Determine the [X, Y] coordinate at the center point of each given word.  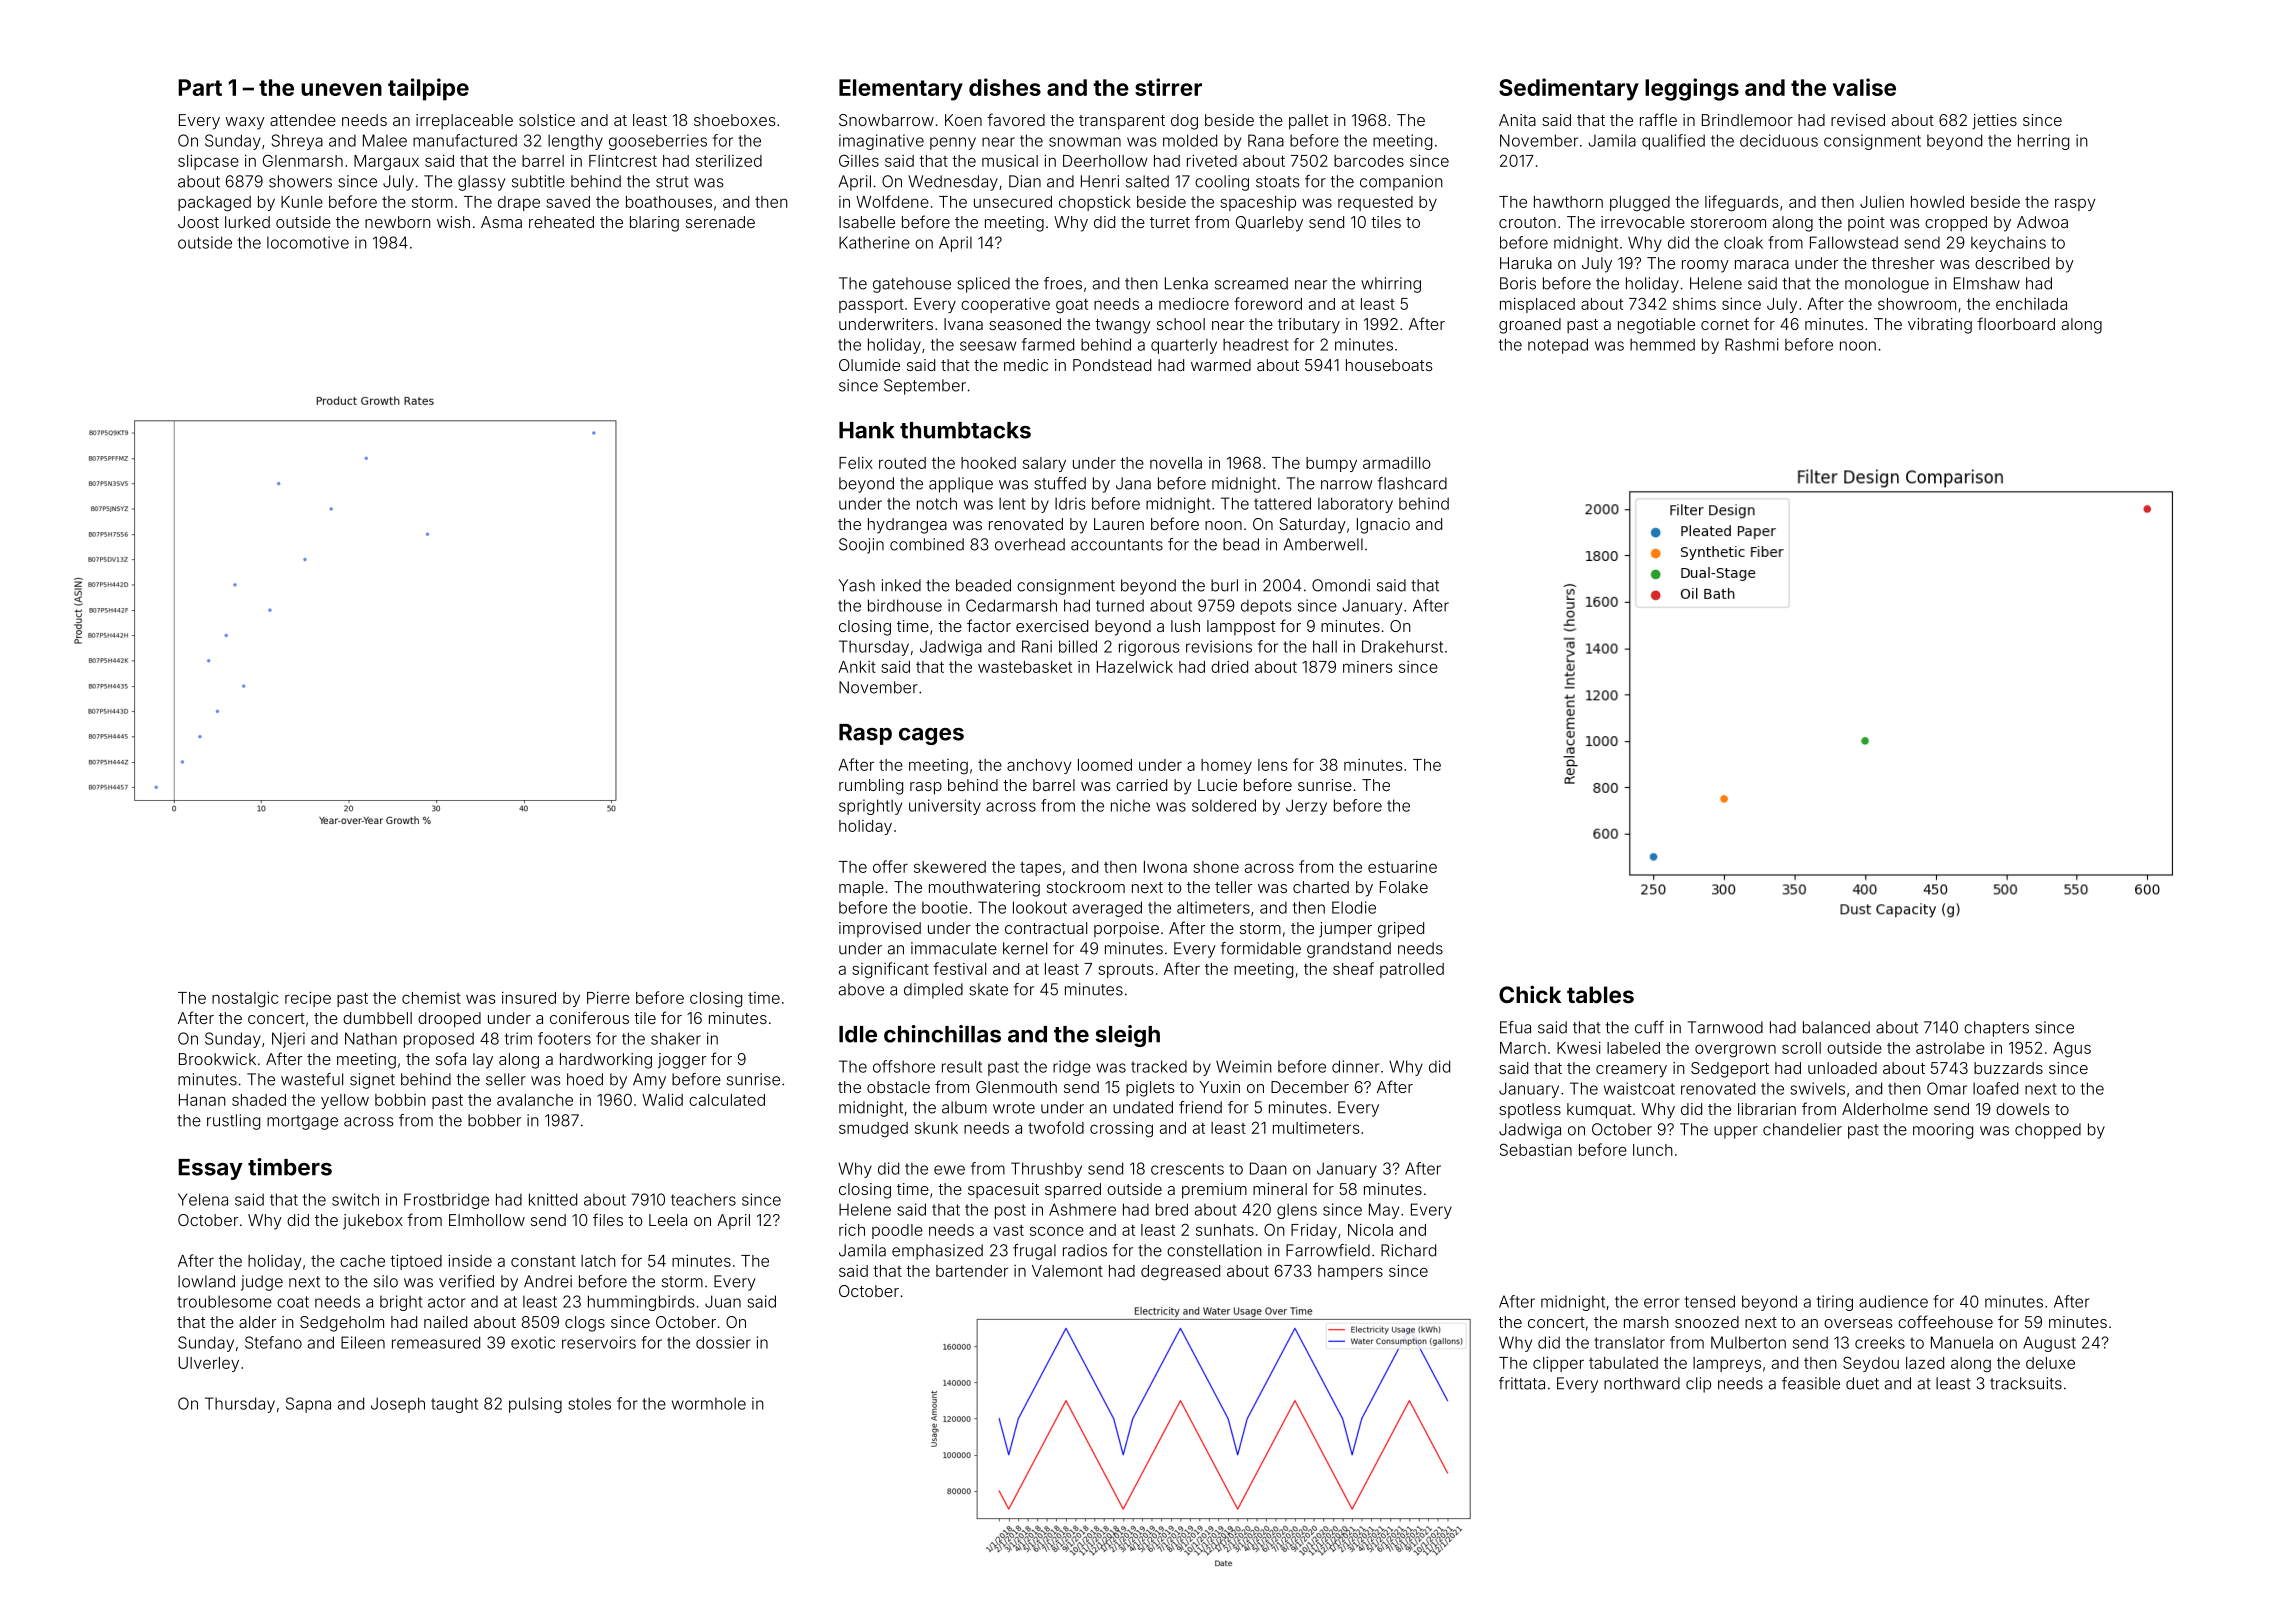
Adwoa [2042, 222]
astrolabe [1950, 1048]
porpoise [1126, 930]
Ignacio [1383, 526]
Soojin [861, 546]
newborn [398, 222]
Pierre [608, 998]
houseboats [1389, 365]
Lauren [1119, 524]
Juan [723, 1301]
